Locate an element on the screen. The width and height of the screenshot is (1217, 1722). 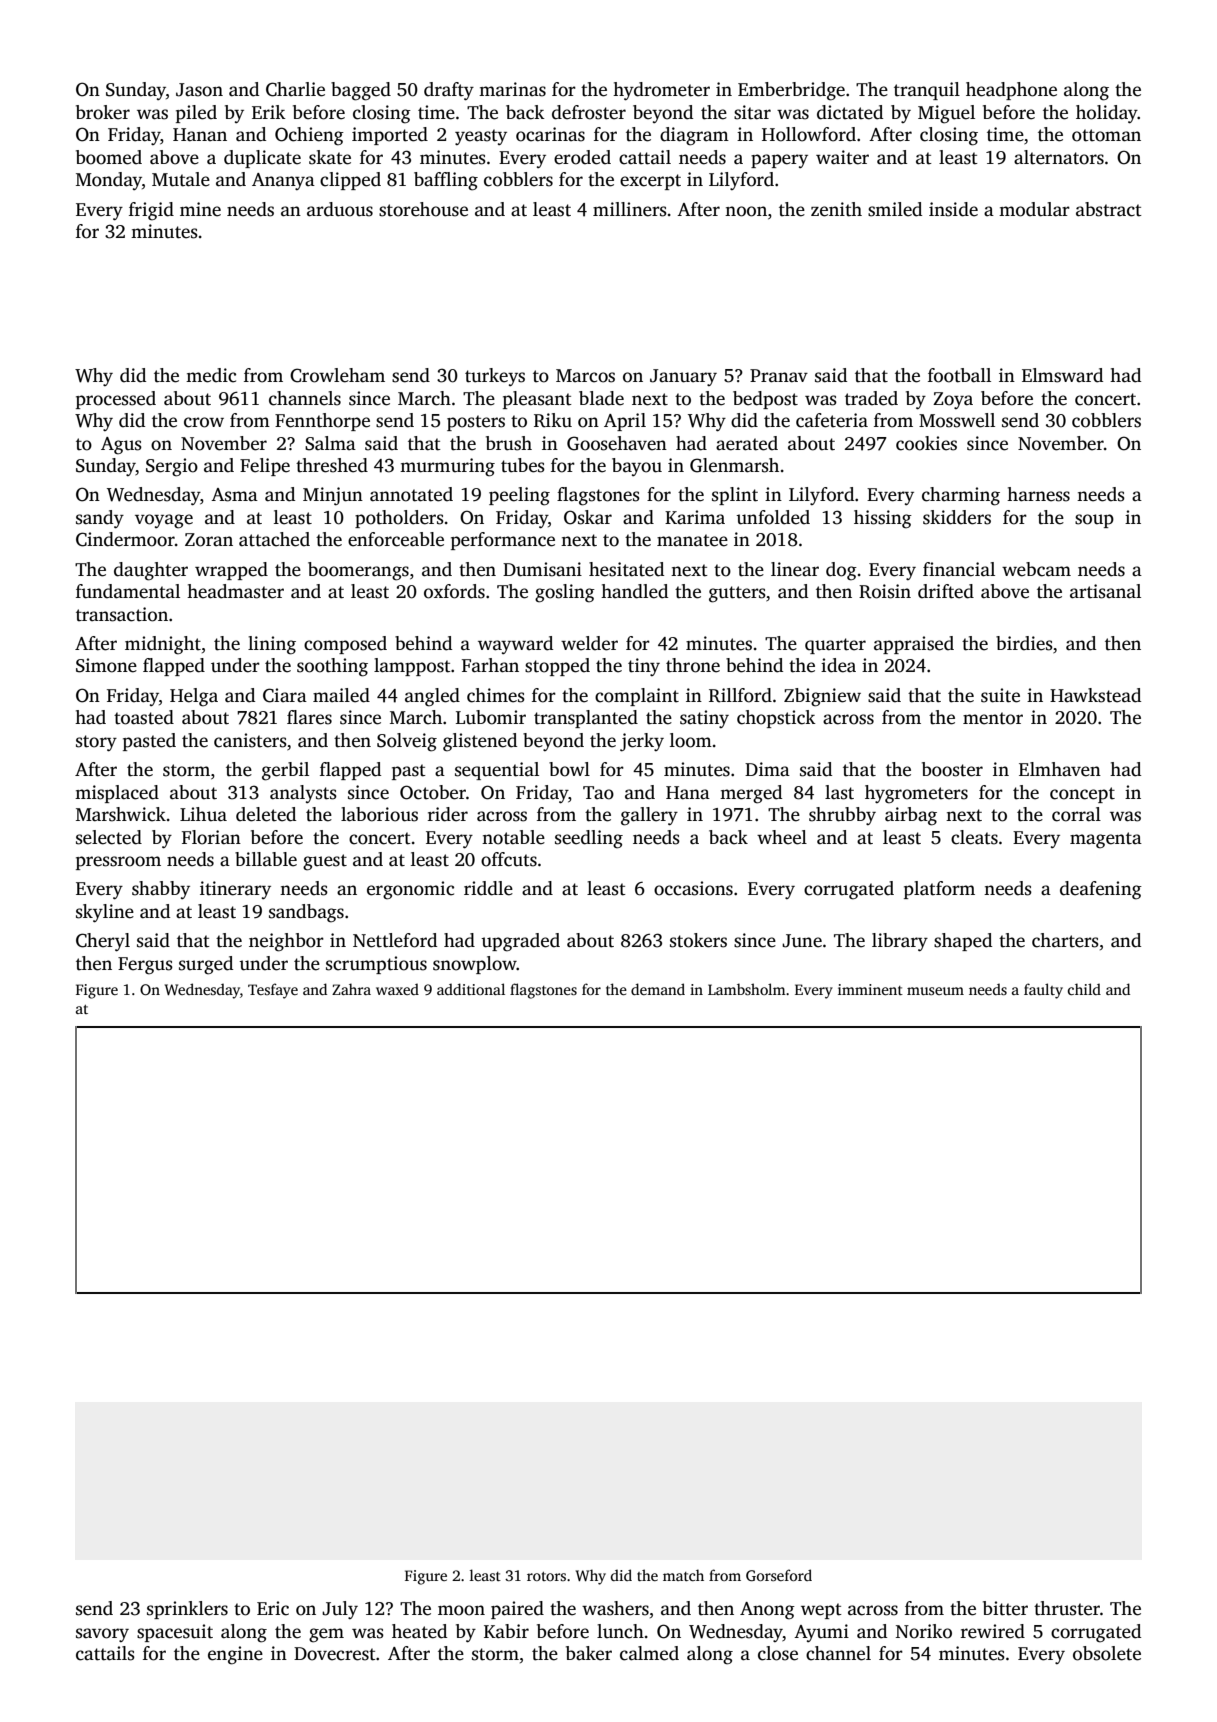
Lambsholm is located at coordinates (747, 989).
